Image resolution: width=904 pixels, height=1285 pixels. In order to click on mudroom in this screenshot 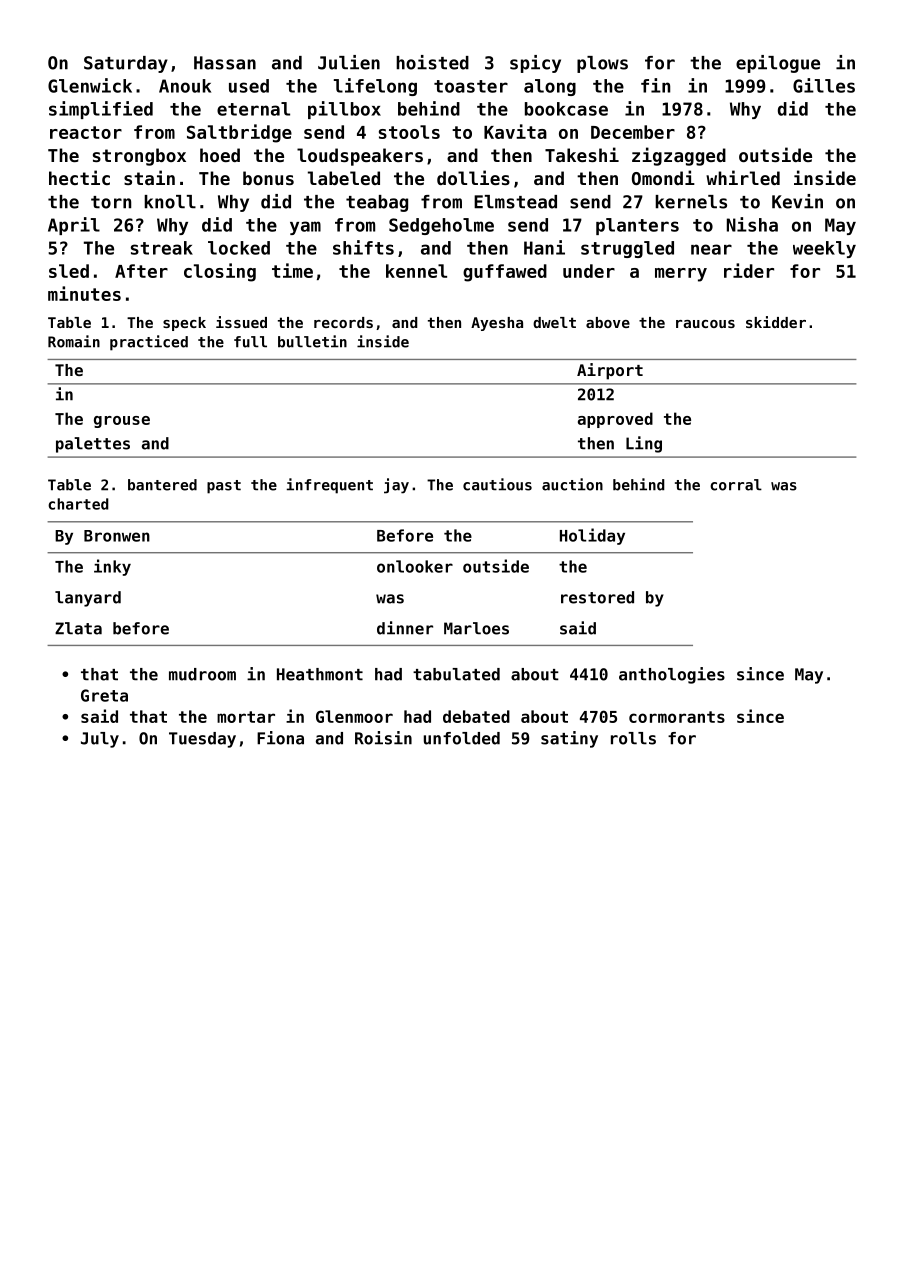, I will do `click(202, 674)`.
